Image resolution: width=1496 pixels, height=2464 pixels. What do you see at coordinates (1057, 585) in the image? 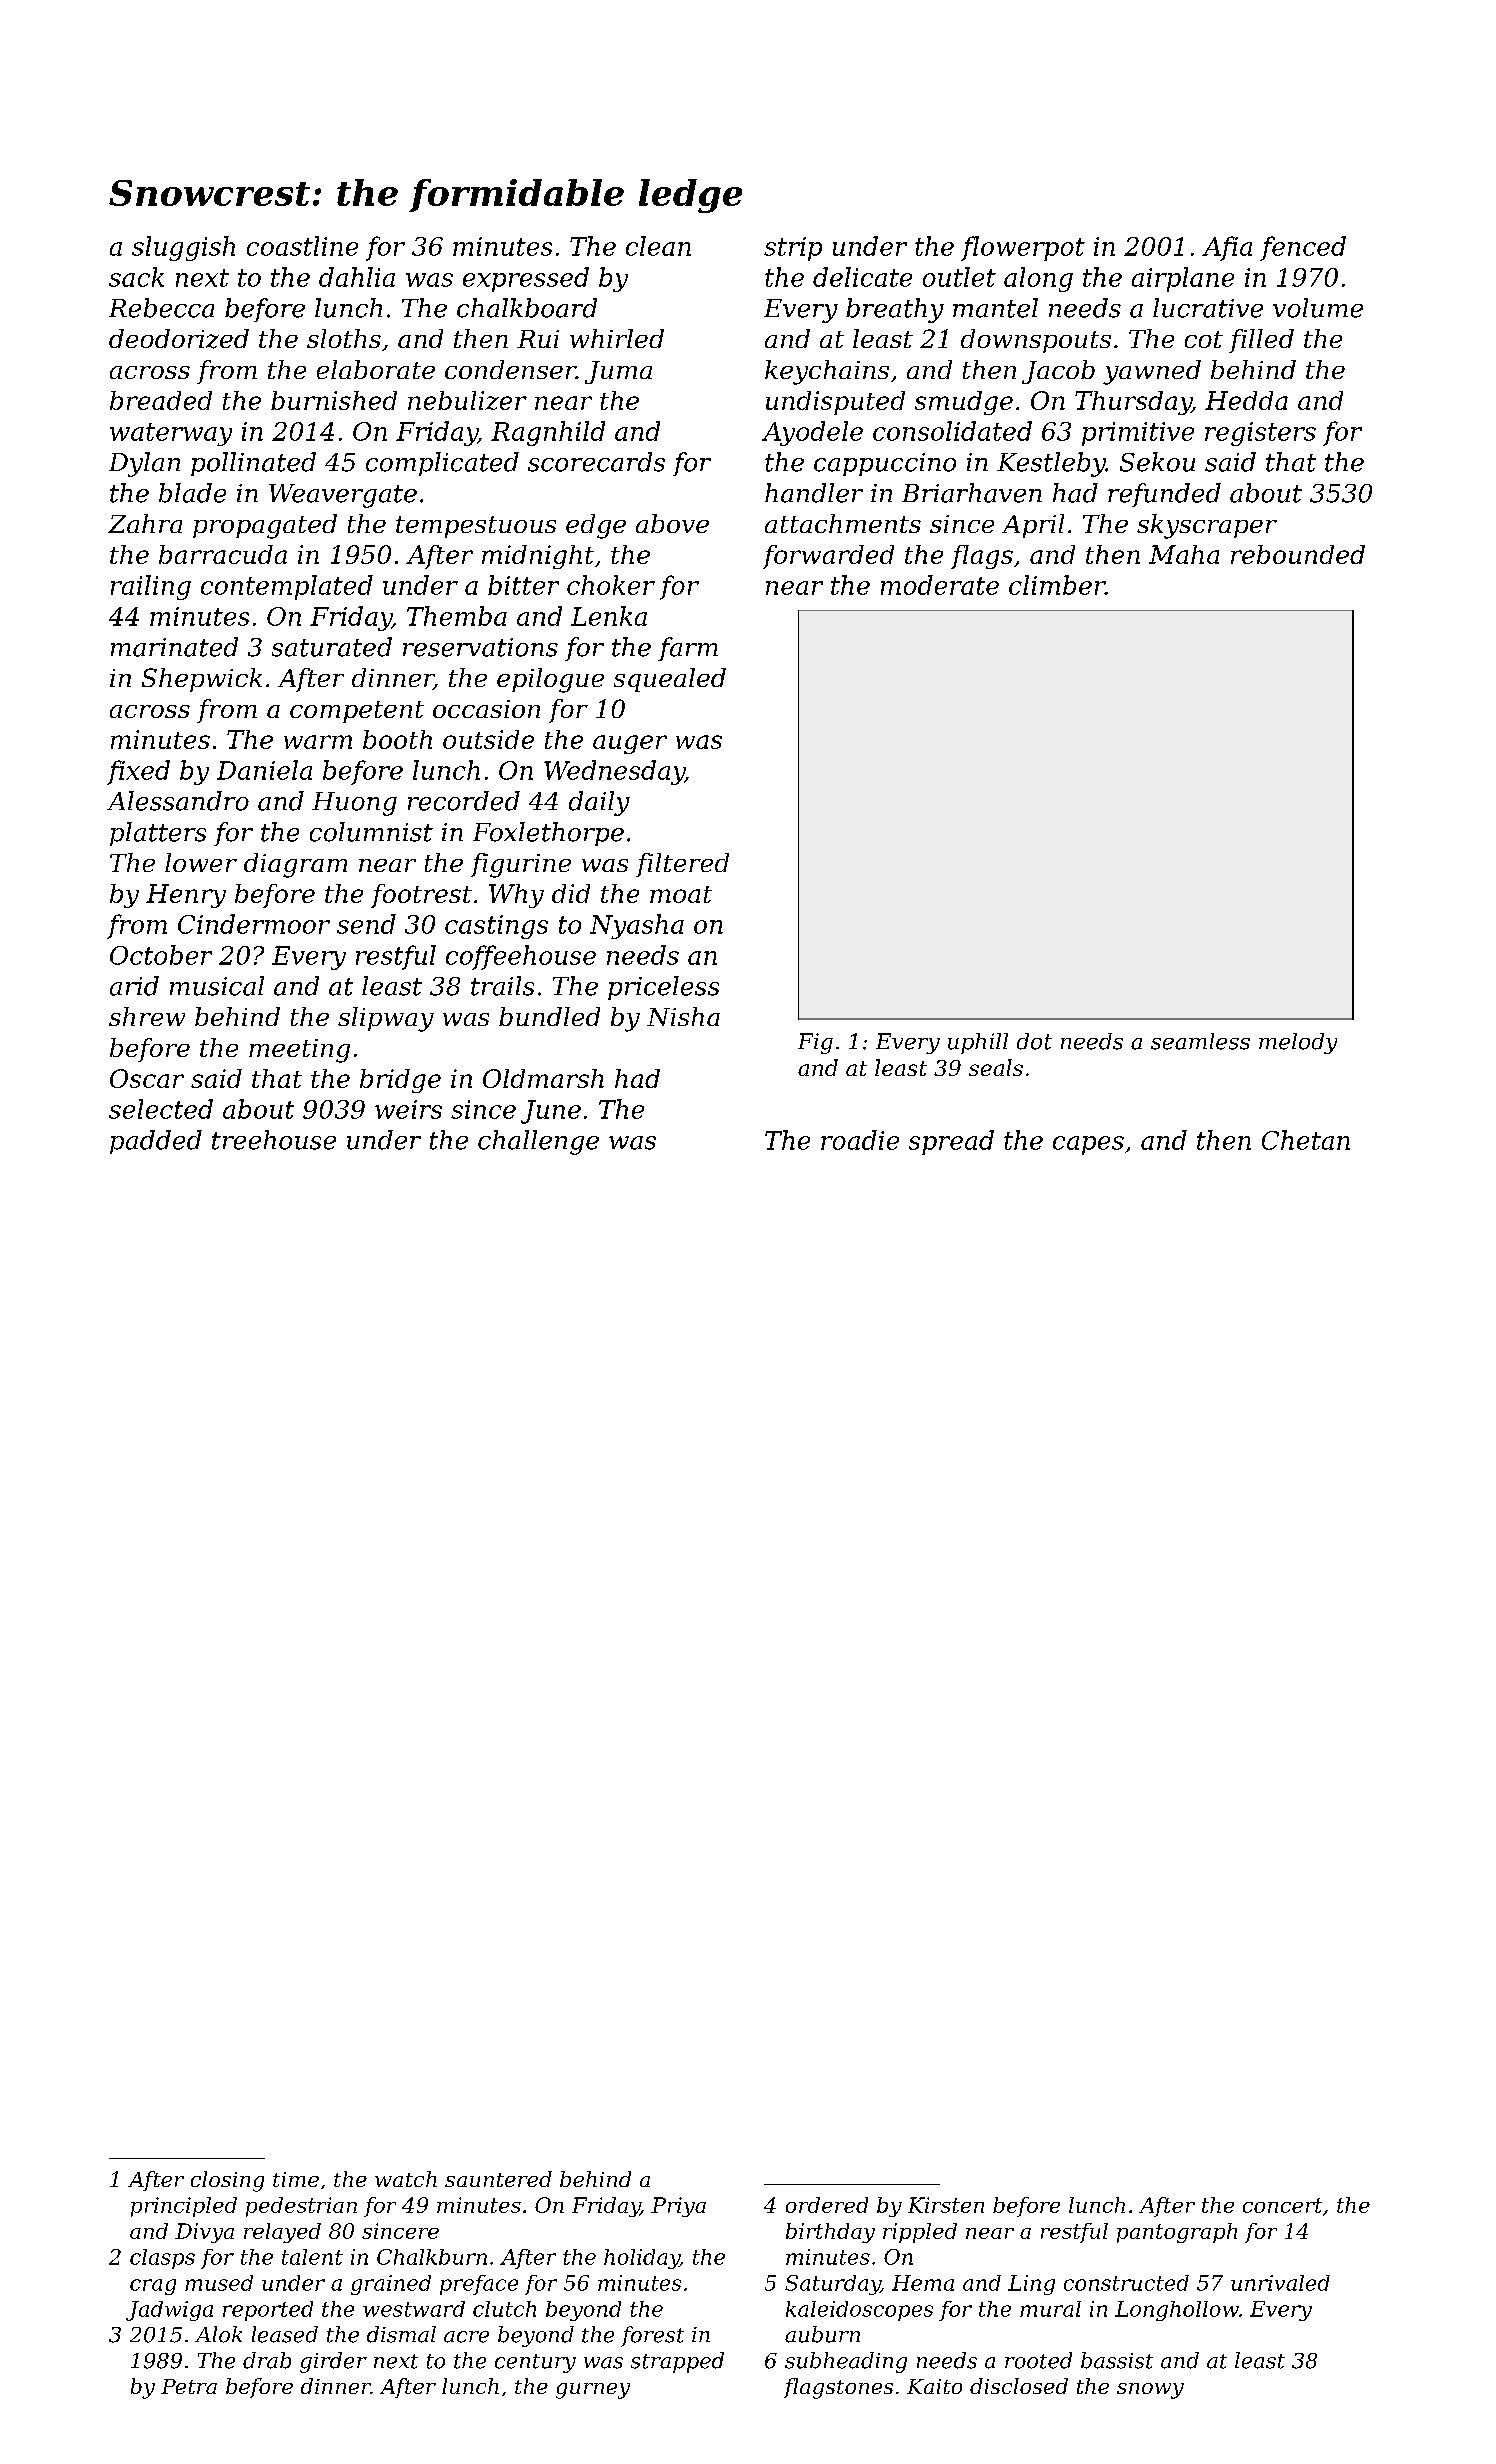
I see `climber` at bounding box center [1057, 585].
